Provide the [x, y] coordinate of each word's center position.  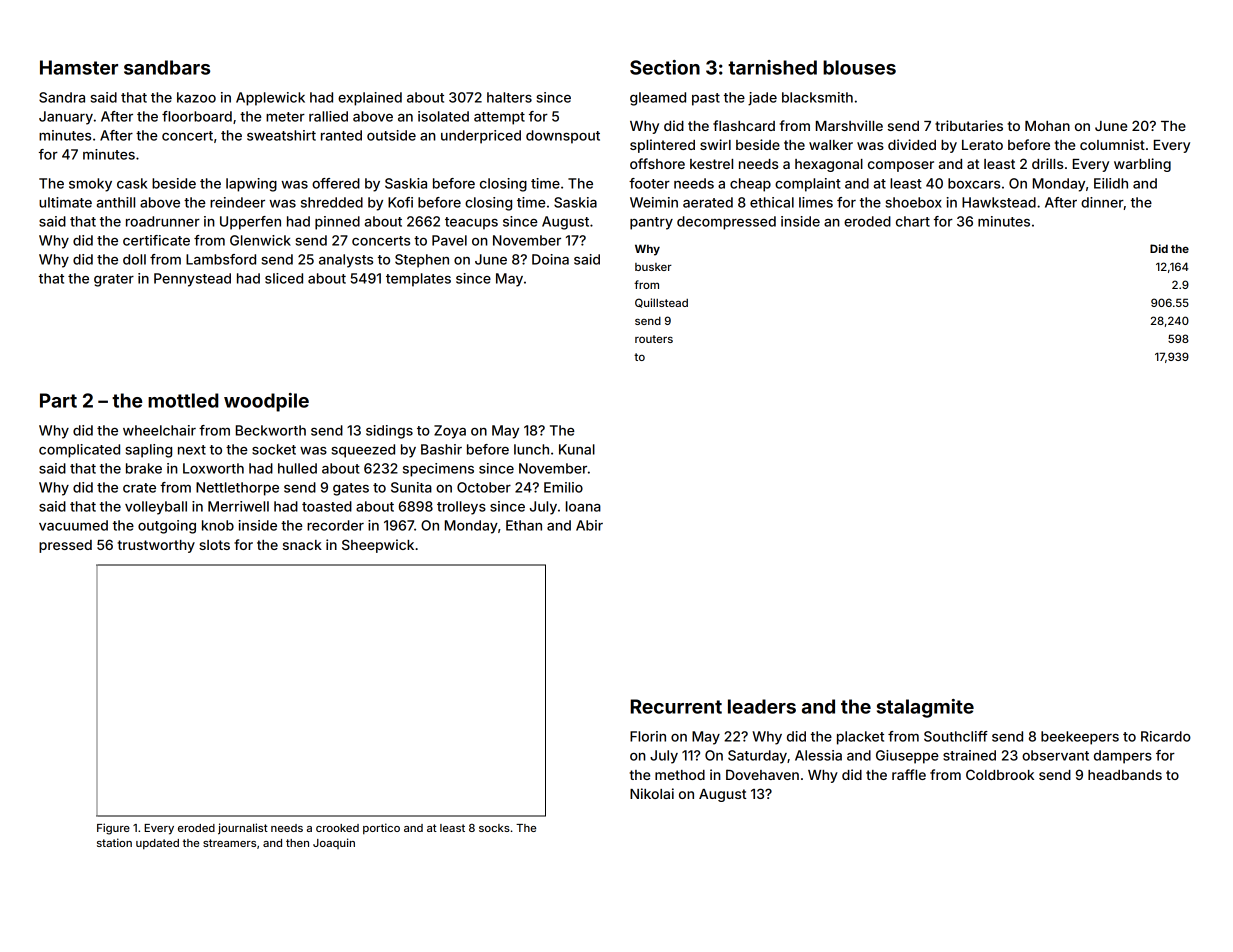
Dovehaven [762, 774]
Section [665, 67]
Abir [589, 525]
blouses [859, 67]
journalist [243, 829]
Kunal [577, 449]
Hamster [79, 67]
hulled [297, 468]
